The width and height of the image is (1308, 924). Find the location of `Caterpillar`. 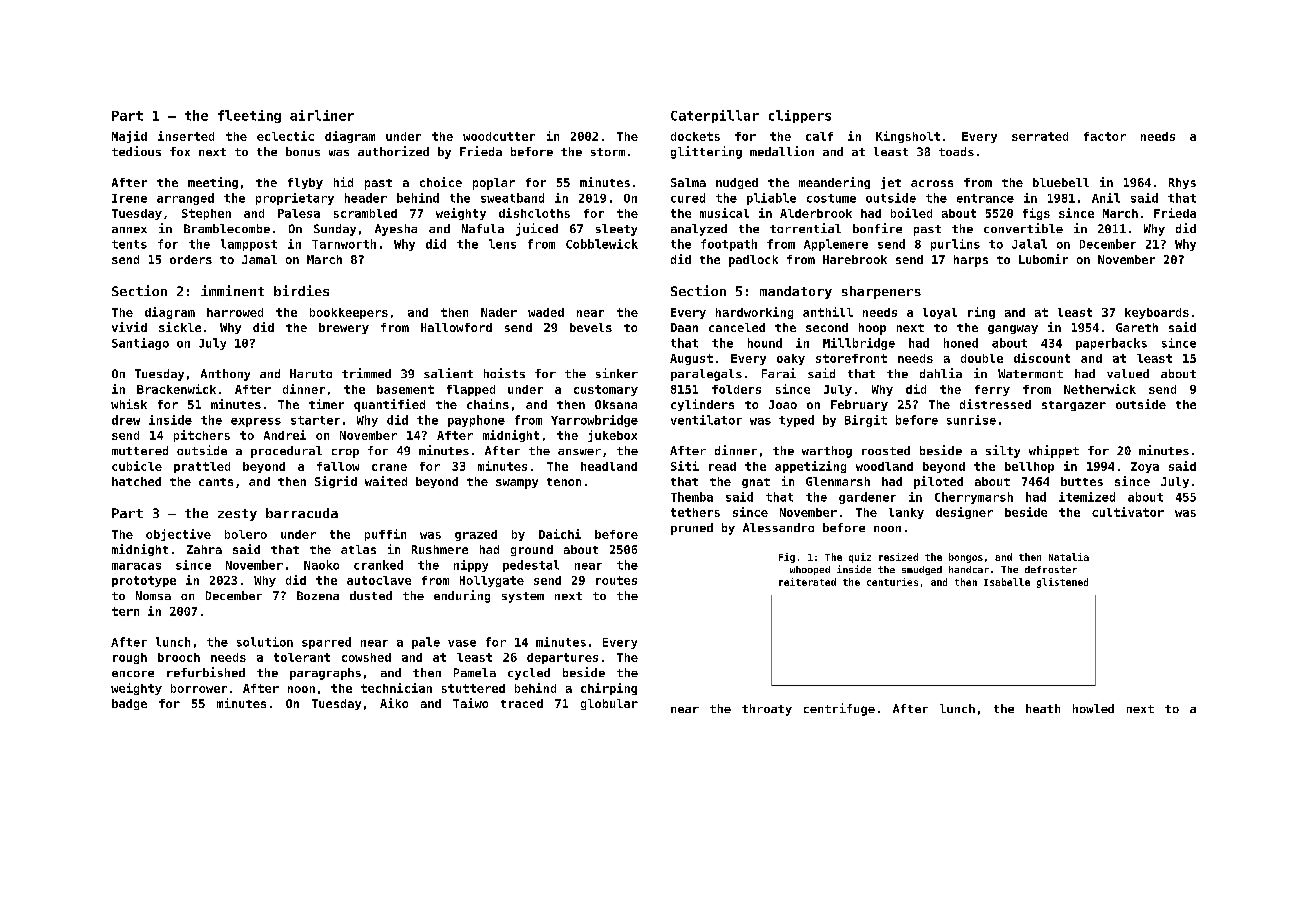

Caterpillar is located at coordinates (715, 116).
